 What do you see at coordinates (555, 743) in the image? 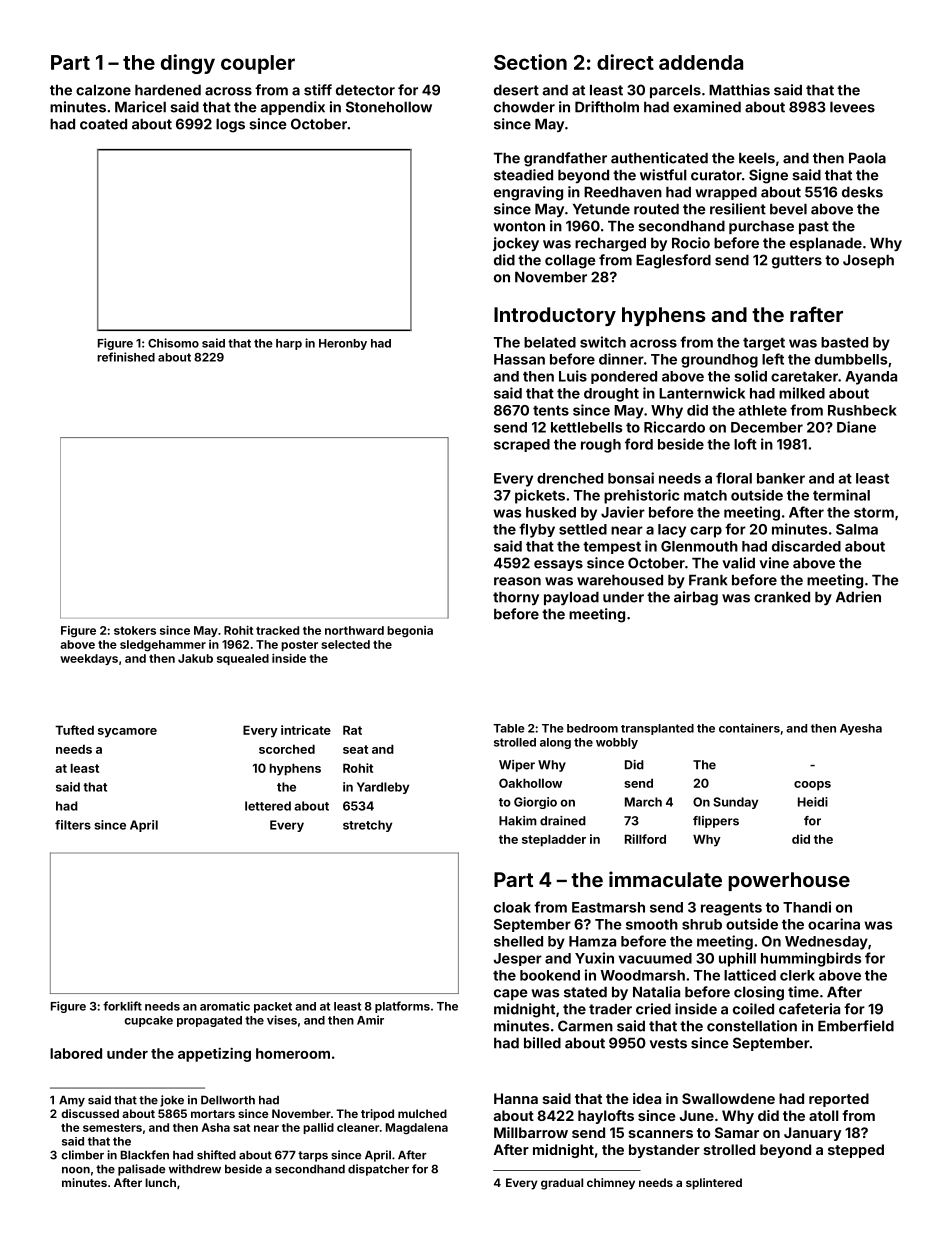
I see `along` at bounding box center [555, 743].
